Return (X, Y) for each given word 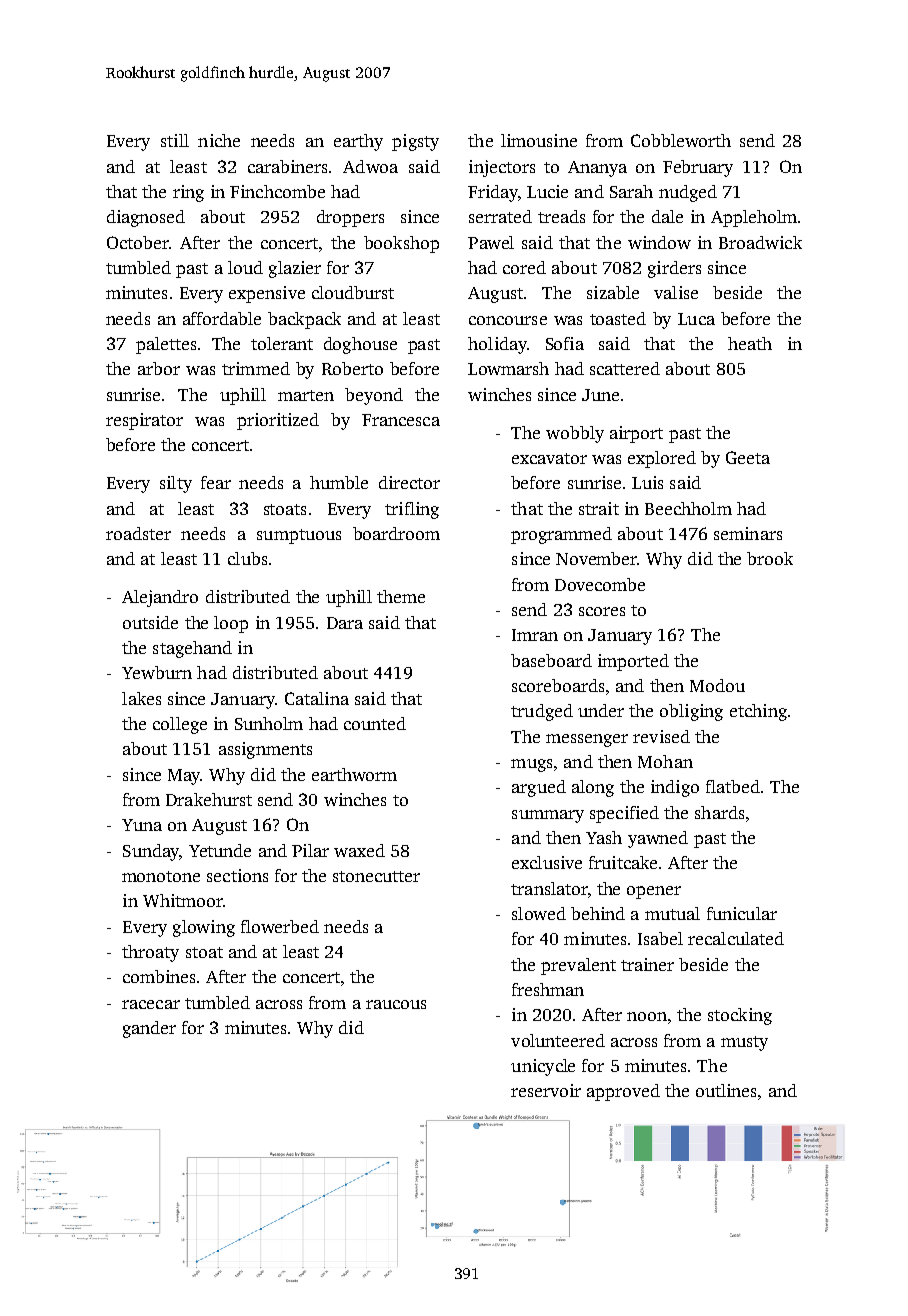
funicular (742, 913)
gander (149, 1029)
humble (339, 482)
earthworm (354, 774)
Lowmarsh (508, 368)
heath (750, 343)
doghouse (360, 345)
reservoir (546, 1090)
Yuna (142, 825)
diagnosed (146, 218)
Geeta (748, 457)
